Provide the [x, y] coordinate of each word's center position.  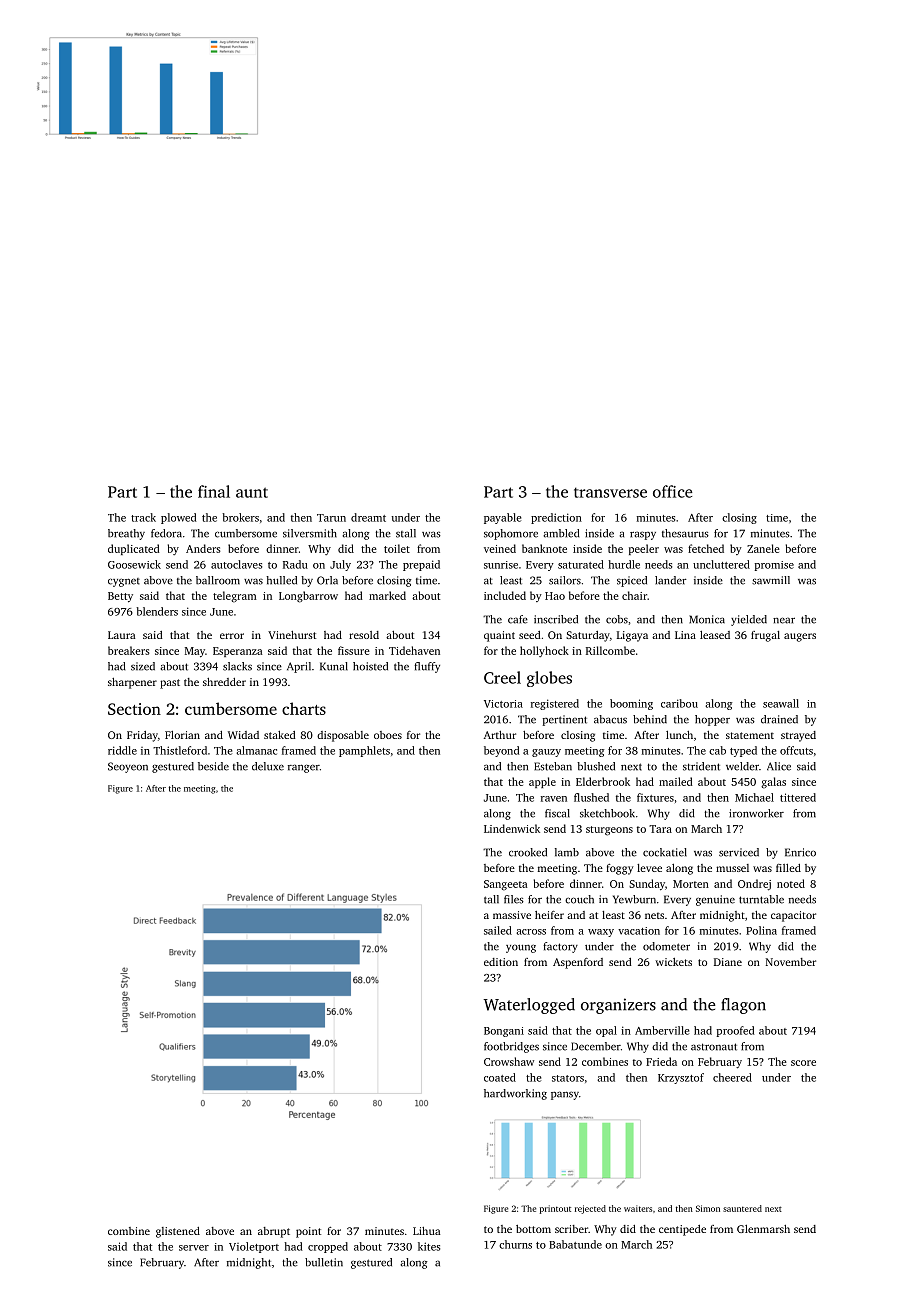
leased [715, 635]
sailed [498, 930]
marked [387, 595]
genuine [715, 900]
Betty [120, 597]
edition [501, 962]
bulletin [324, 1262]
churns [515, 1244]
